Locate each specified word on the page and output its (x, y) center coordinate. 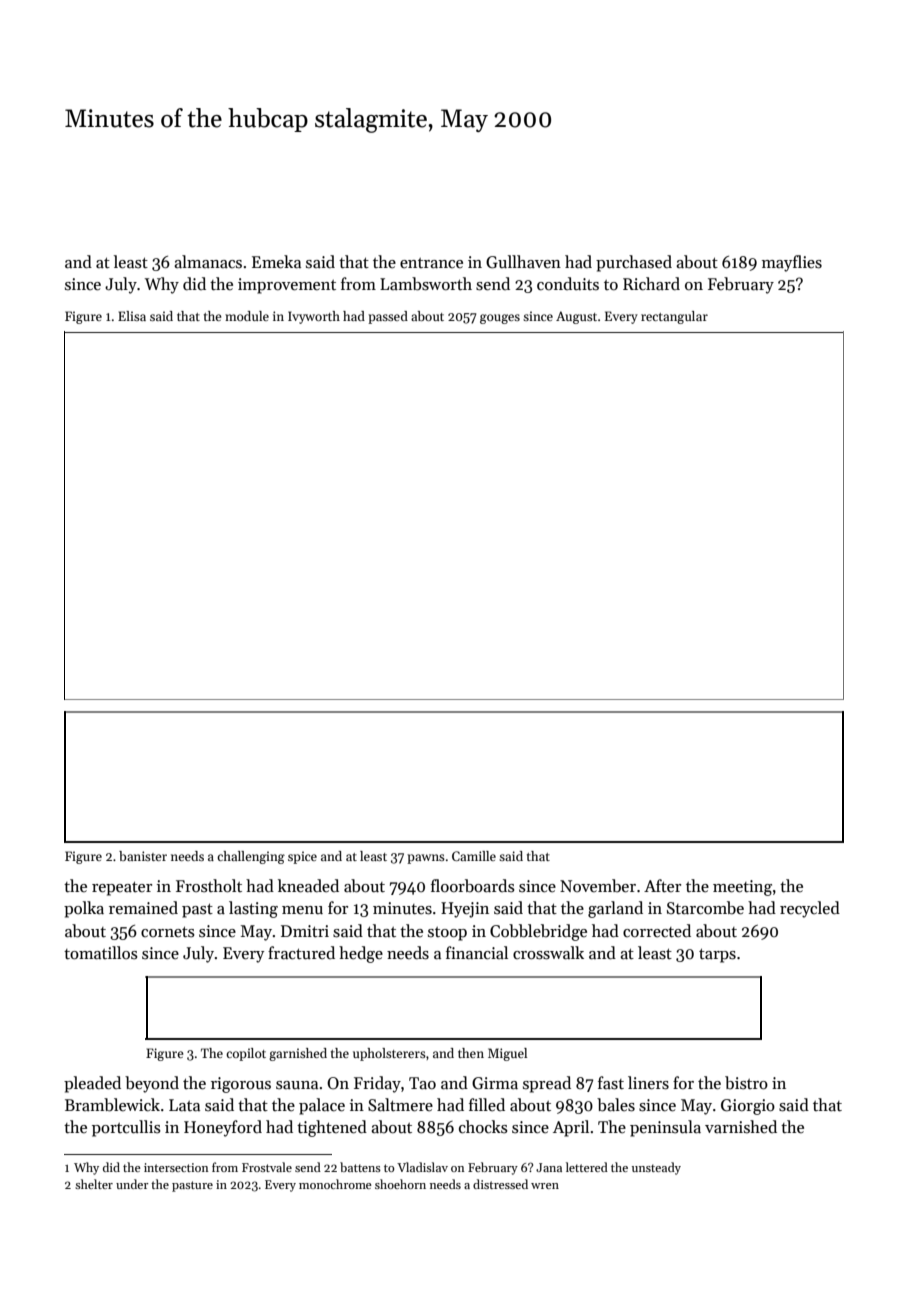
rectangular (674, 317)
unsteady (656, 1168)
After (662, 885)
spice (302, 857)
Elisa (132, 316)
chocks (483, 1127)
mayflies (792, 263)
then (471, 1053)
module (247, 316)
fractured (301, 953)
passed (388, 317)
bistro (746, 1083)
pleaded (92, 1084)
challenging (251, 857)
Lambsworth (426, 284)
